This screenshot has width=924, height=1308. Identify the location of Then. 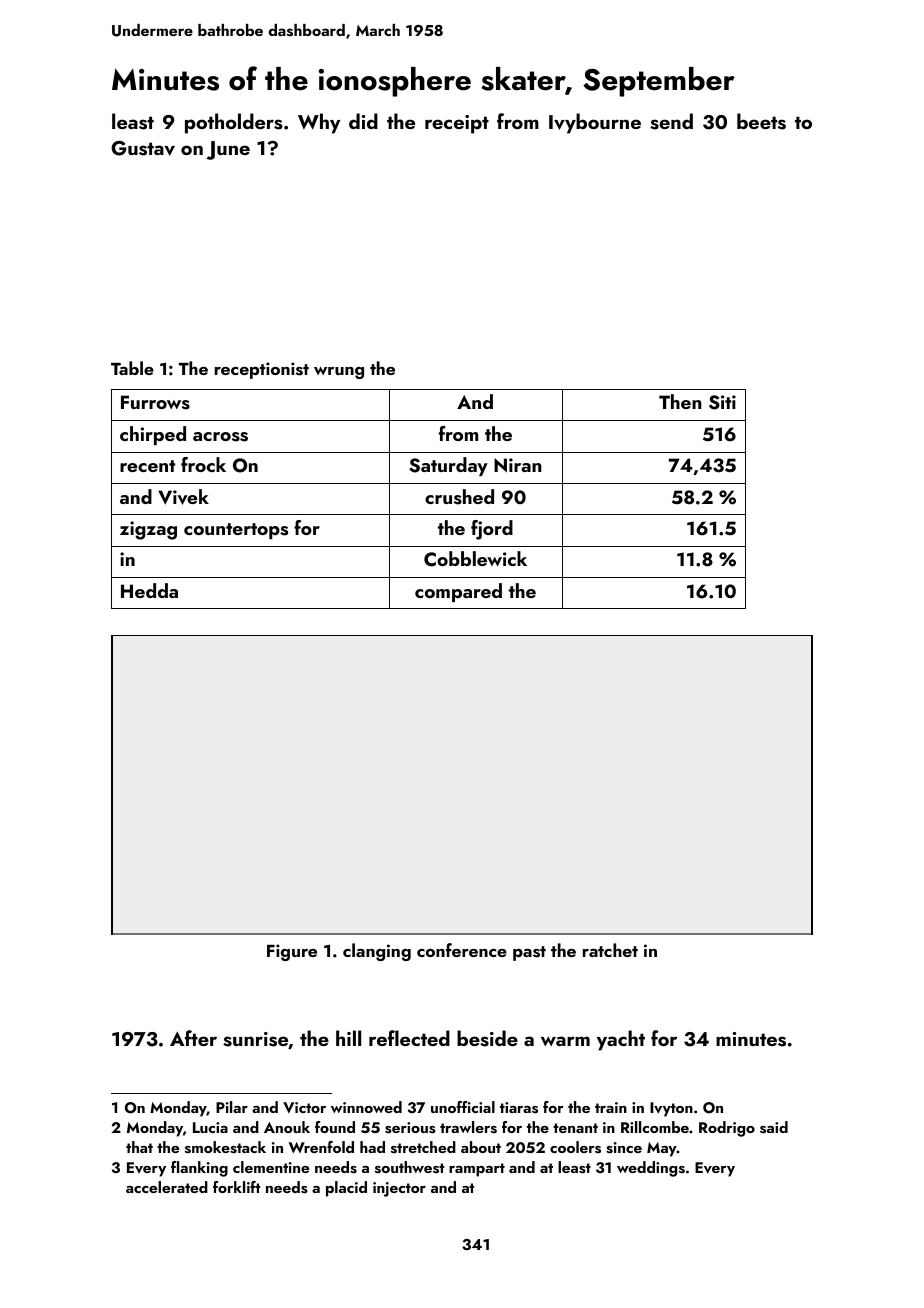
(680, 401).
